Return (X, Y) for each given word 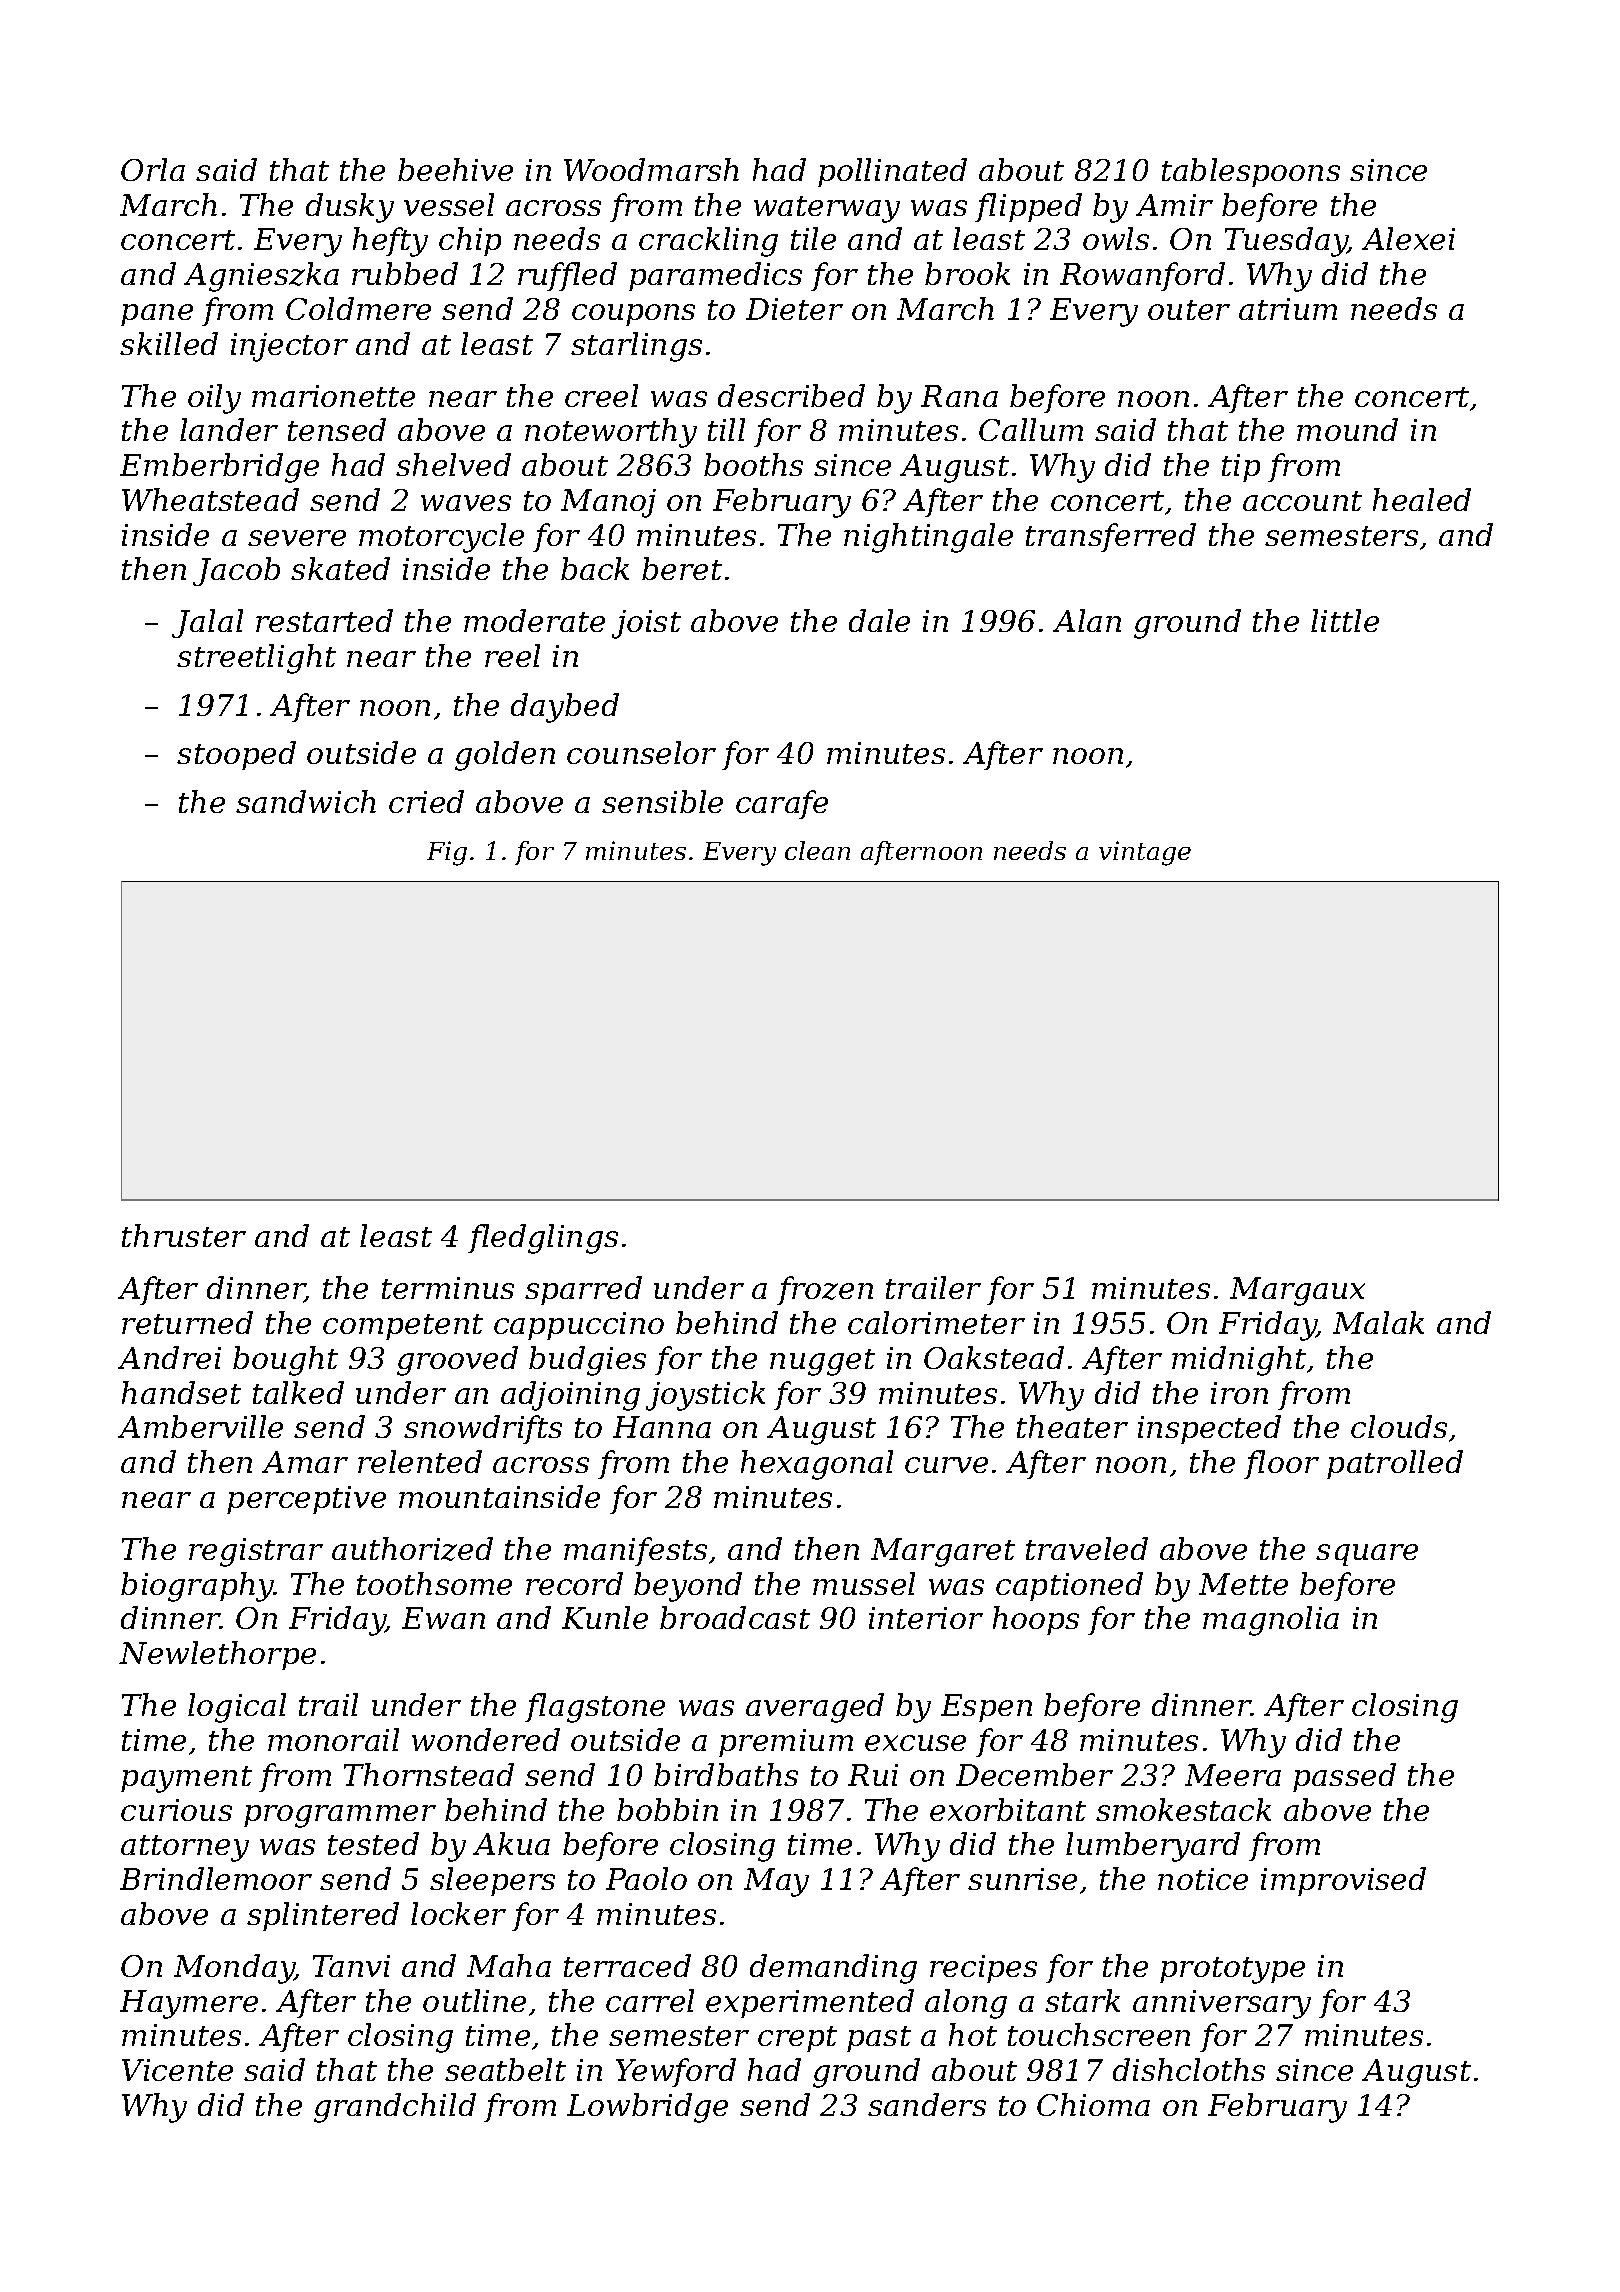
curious (176, 1810)
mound (1347, 429)
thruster (184, 1235)
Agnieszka (261, 277)
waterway (827, 209)
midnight (1239, 1361)
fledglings (543, 1239)
